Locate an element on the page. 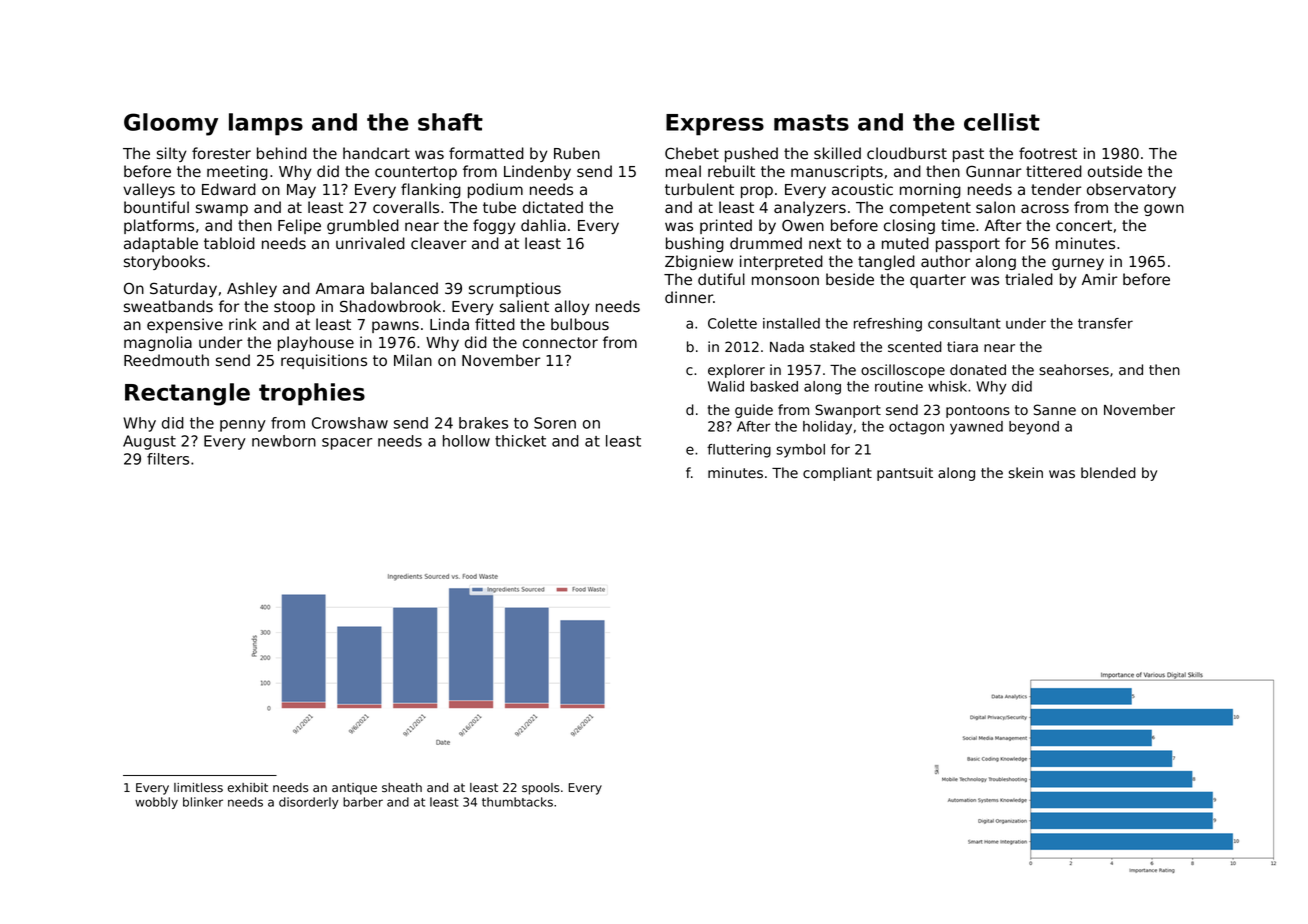 The height and width of the image is (924, 1308). masts is located at coordinates (811, 122).
